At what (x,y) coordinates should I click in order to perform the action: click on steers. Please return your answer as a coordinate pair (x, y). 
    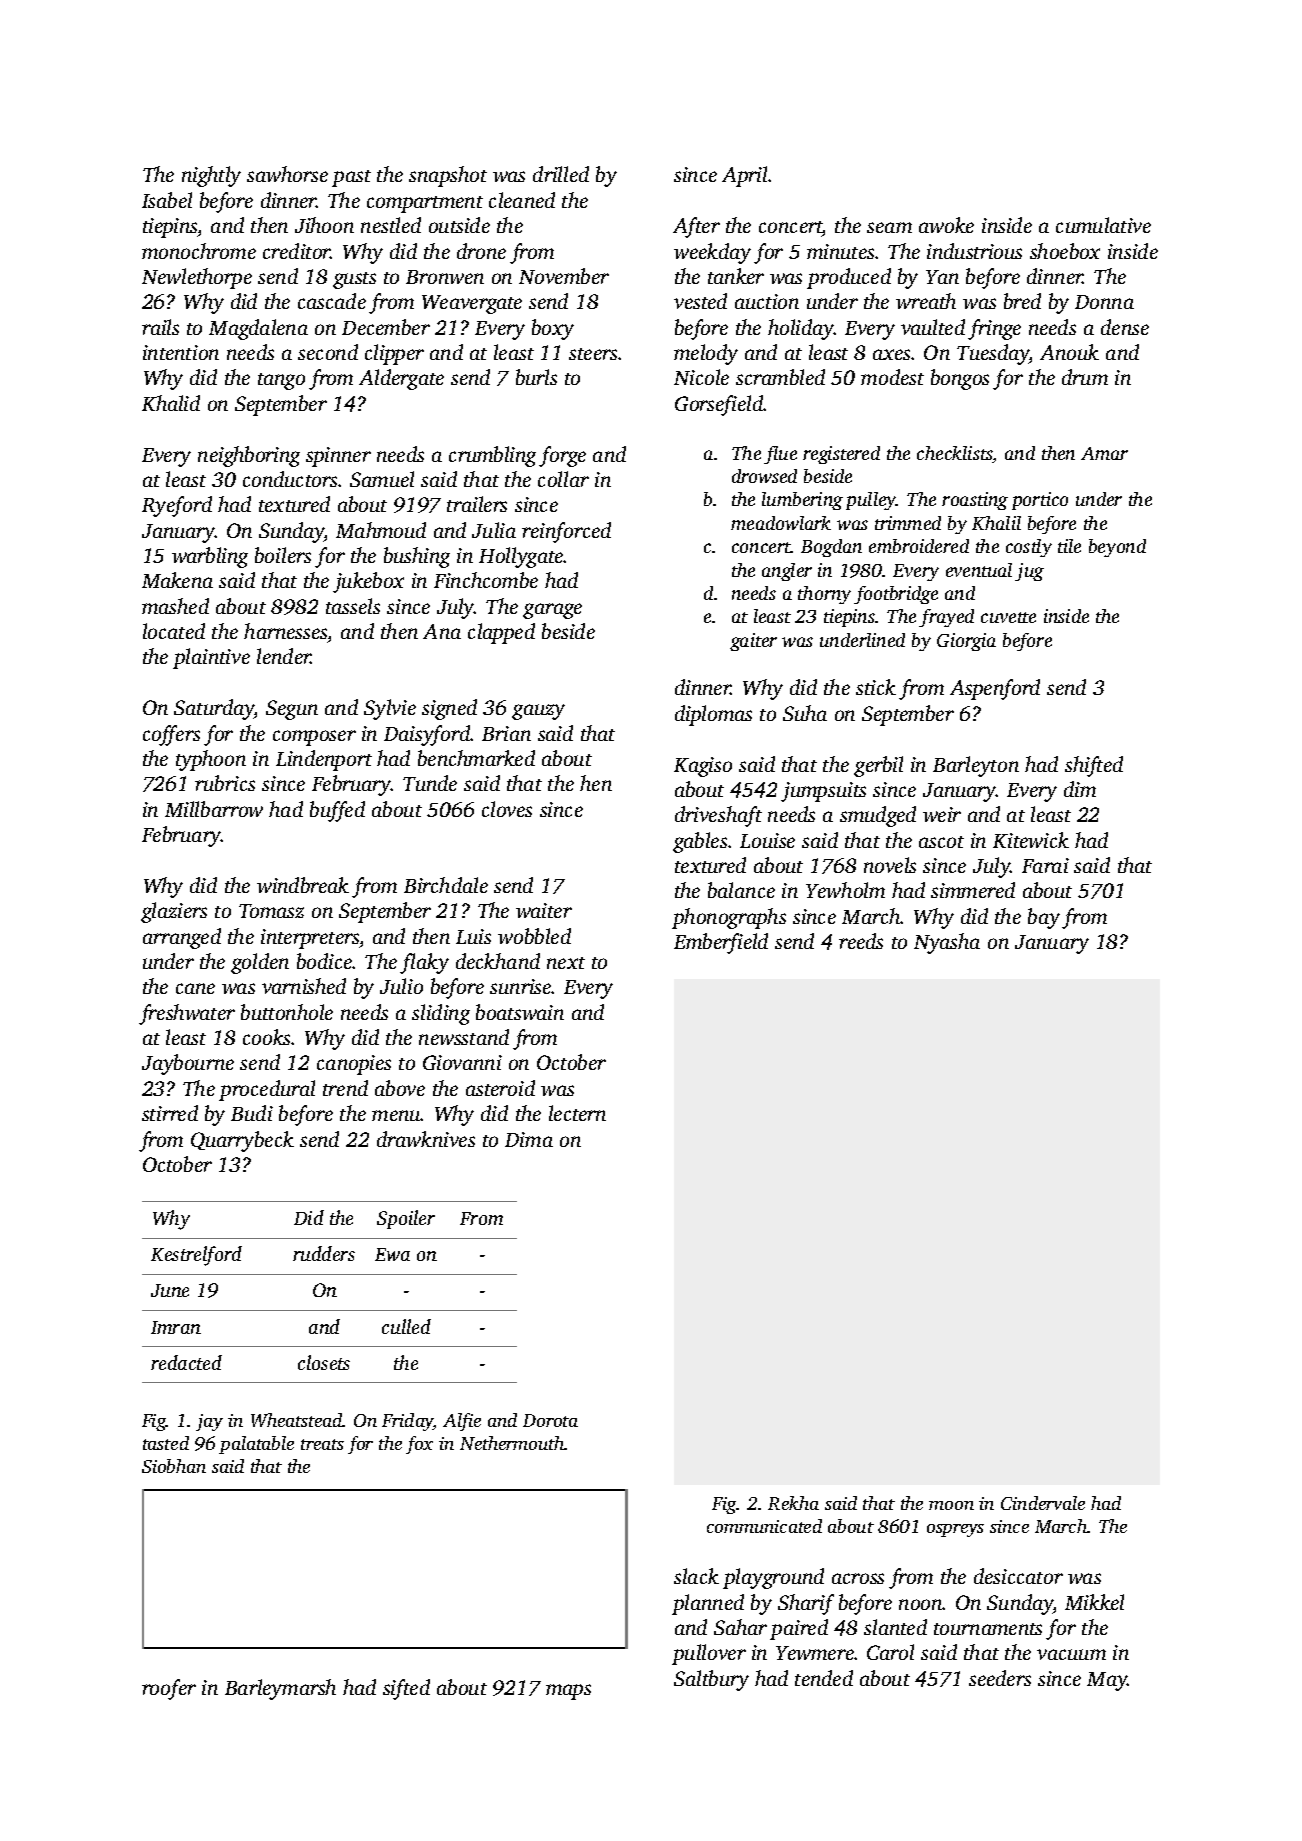
    Looking at the image, I should click on (593, 354).
